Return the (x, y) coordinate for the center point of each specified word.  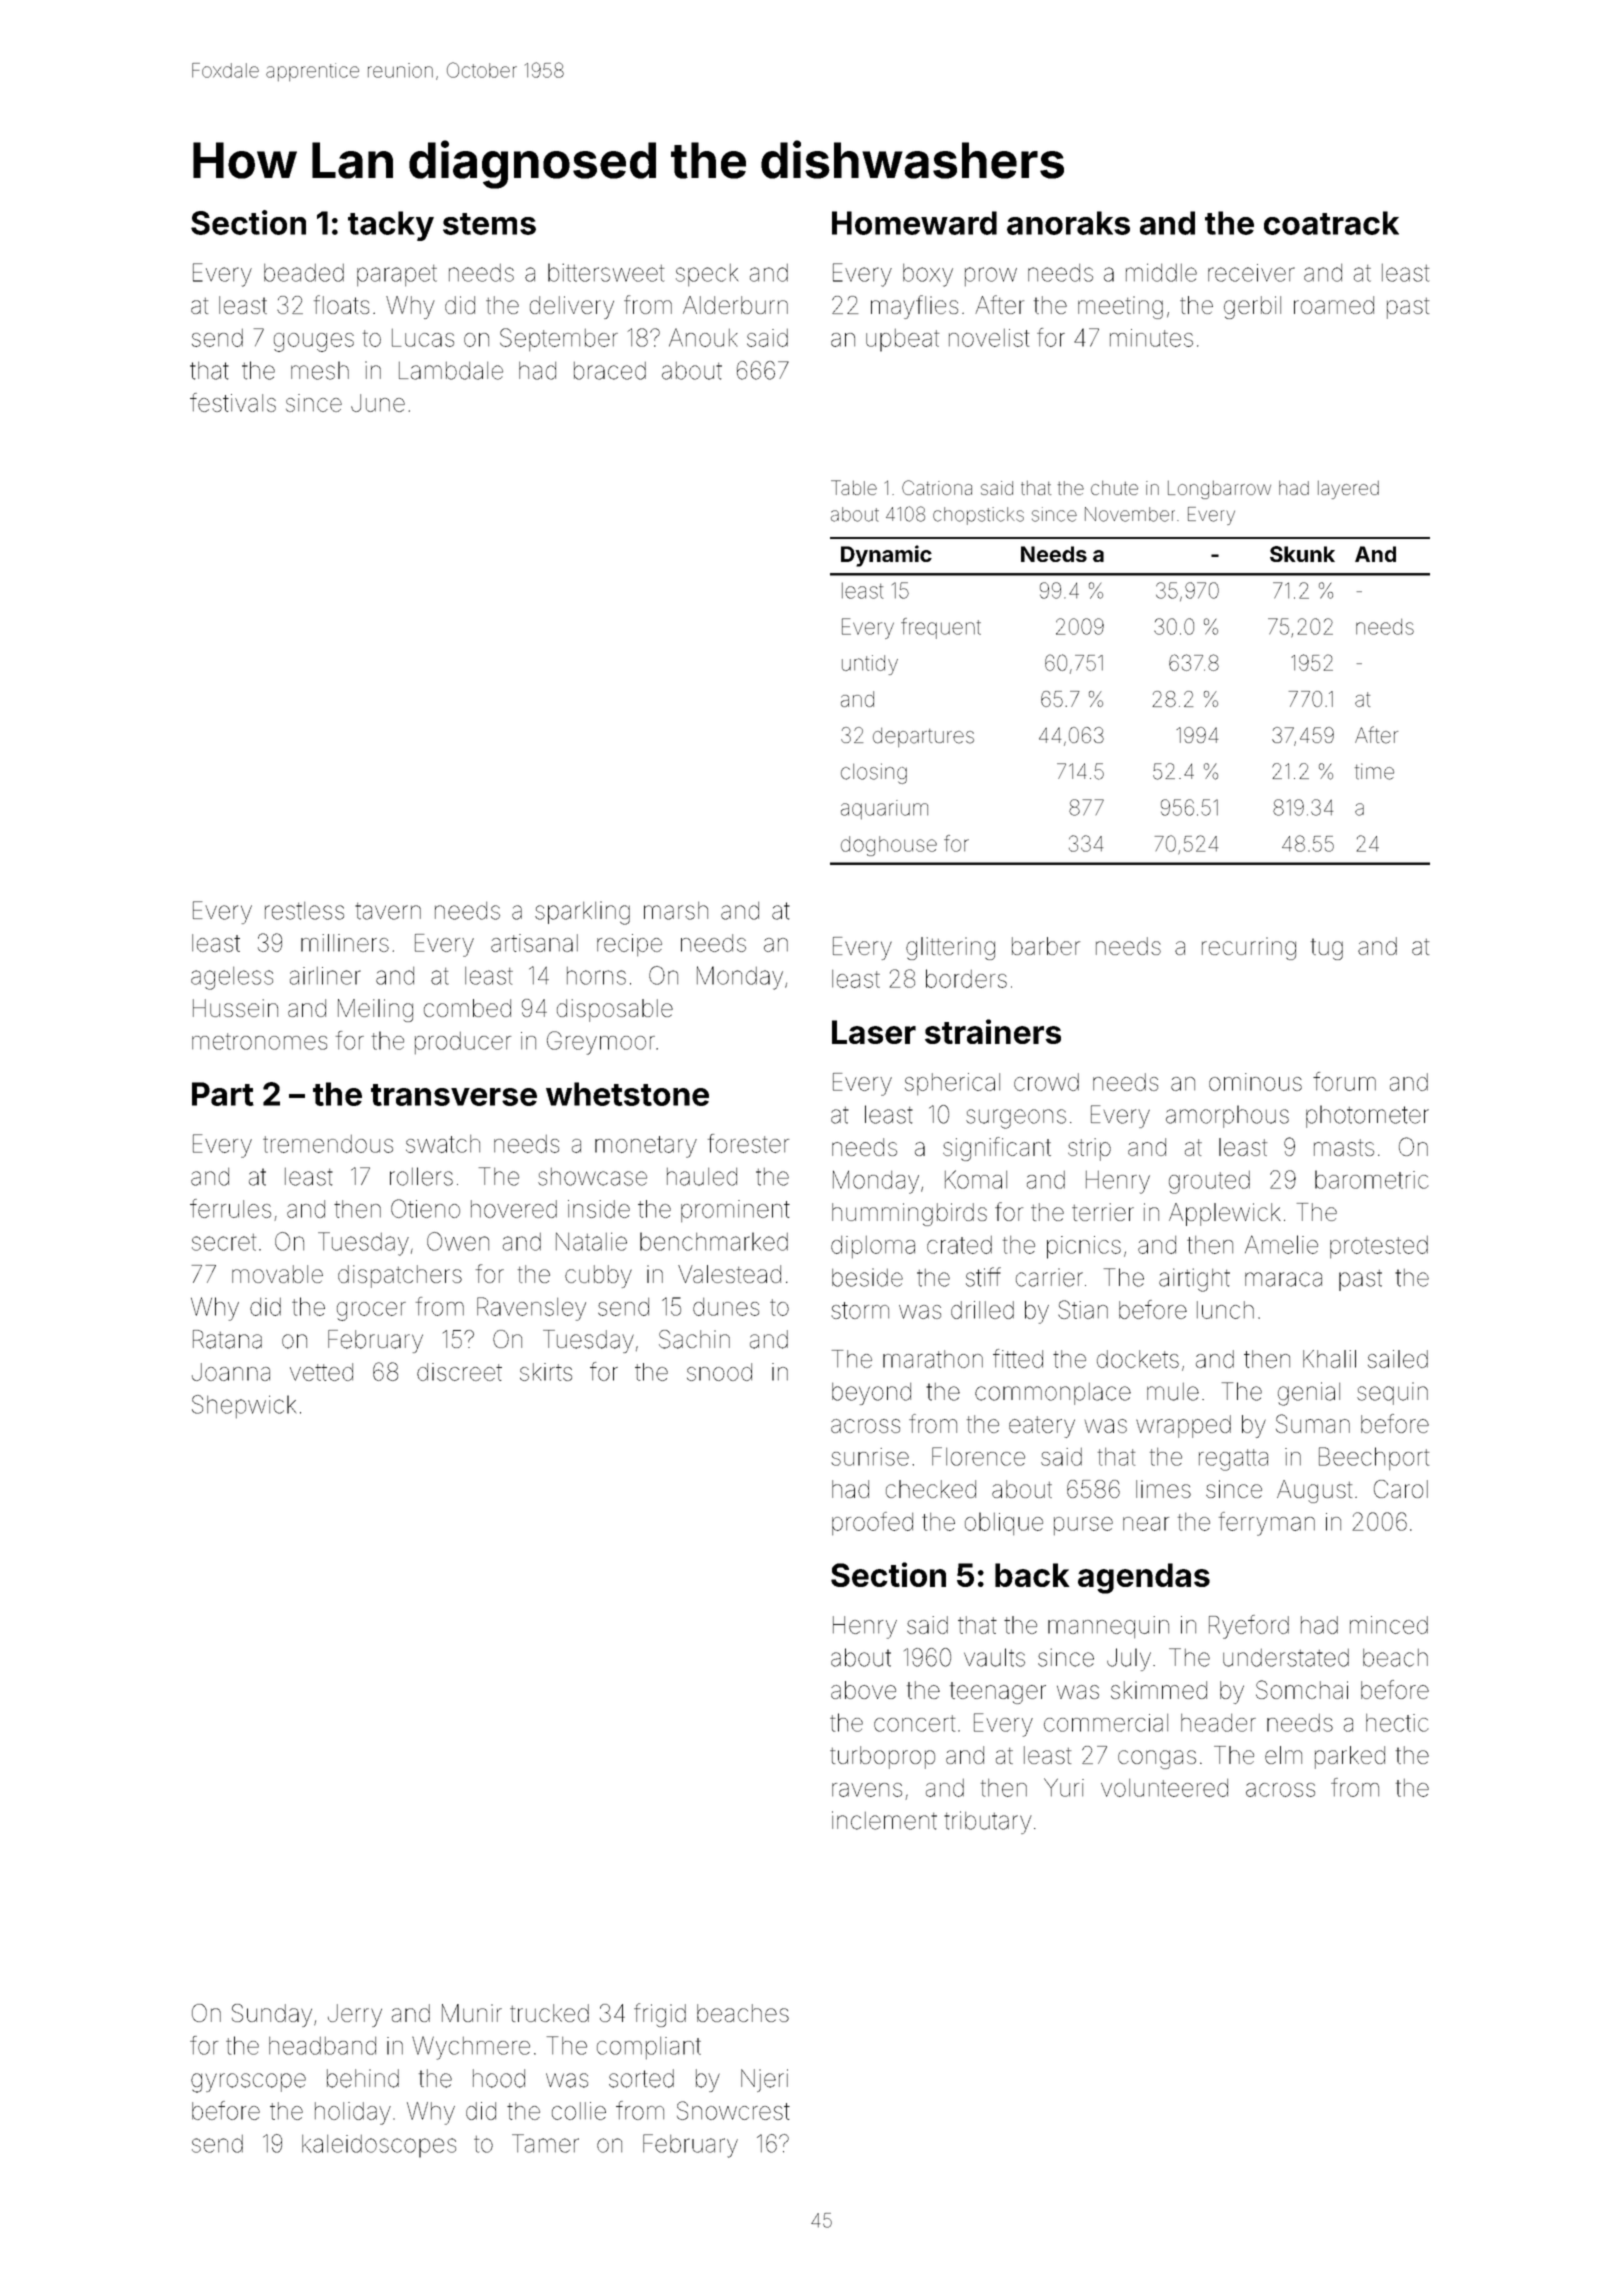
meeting (1120, 307)
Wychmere (471, 2048)
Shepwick (244, 1406)
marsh (676, 911)
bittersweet (606, 272)
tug (1327, 949)
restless (304, 911)
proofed (872, 1523)
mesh (320, 370)
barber (1046, 946)
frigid (660, 2015)
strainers (993, 1031)
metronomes (259, 1041)
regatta (1233, 1460)
